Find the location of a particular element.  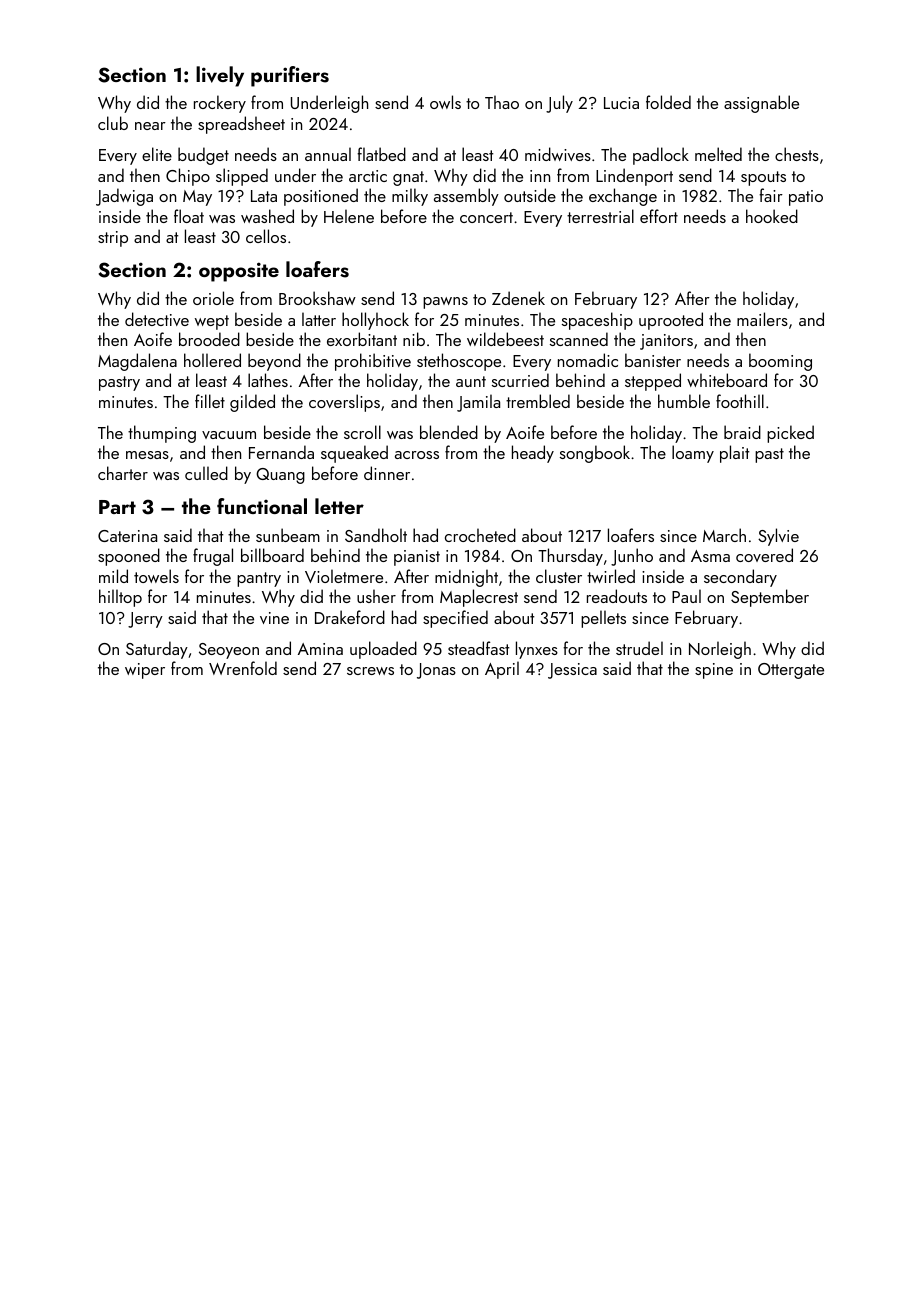

scroll is located at coordinates (362, 432).
